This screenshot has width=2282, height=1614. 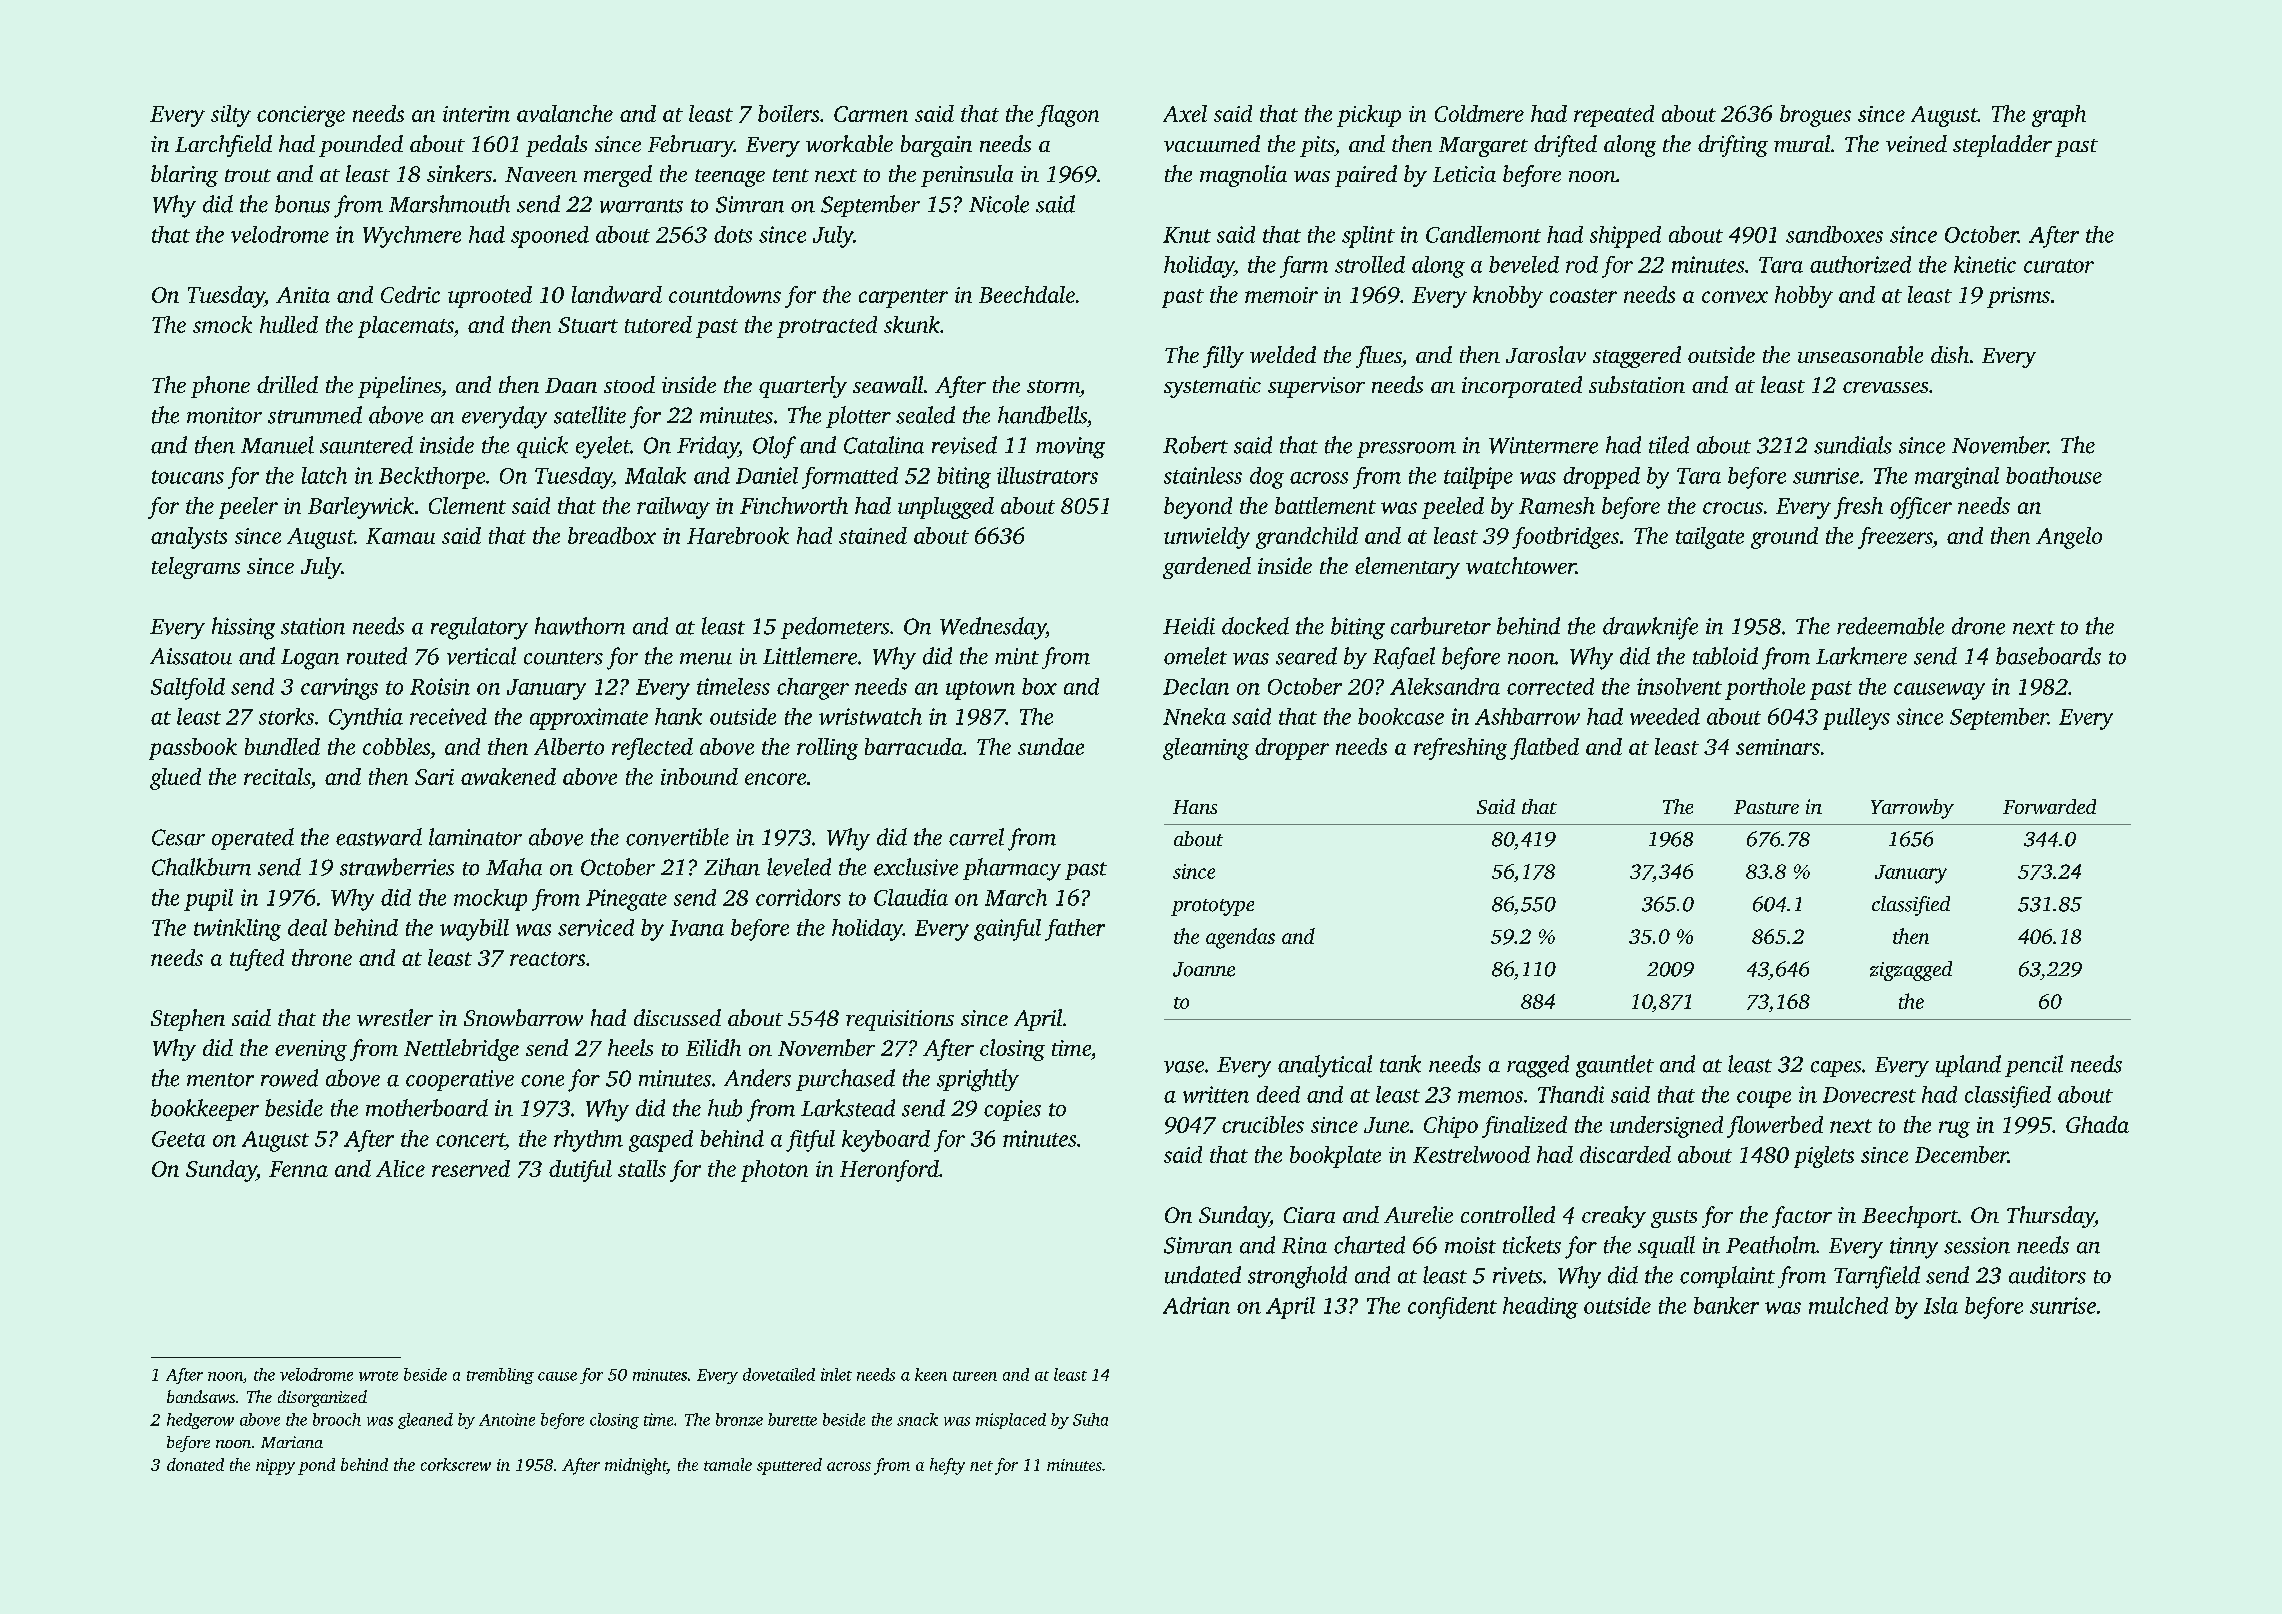 I want to click on corkscrew, so click(x=456, y=1464).
